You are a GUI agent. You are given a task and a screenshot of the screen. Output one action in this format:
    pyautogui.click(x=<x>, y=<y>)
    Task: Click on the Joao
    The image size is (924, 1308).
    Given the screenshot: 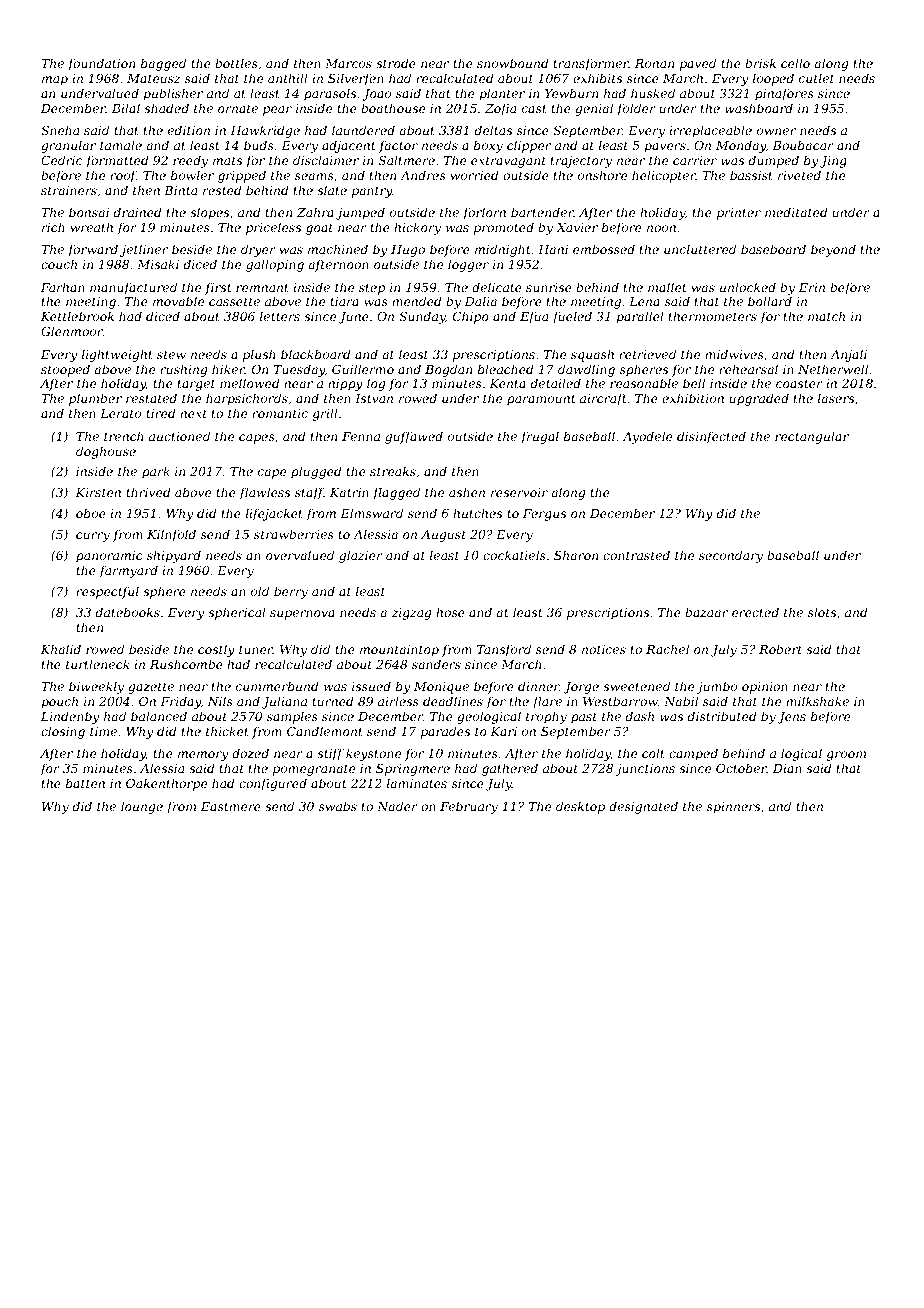 What is the action you would take?
    pyautogui.click(x=376, y=95)
